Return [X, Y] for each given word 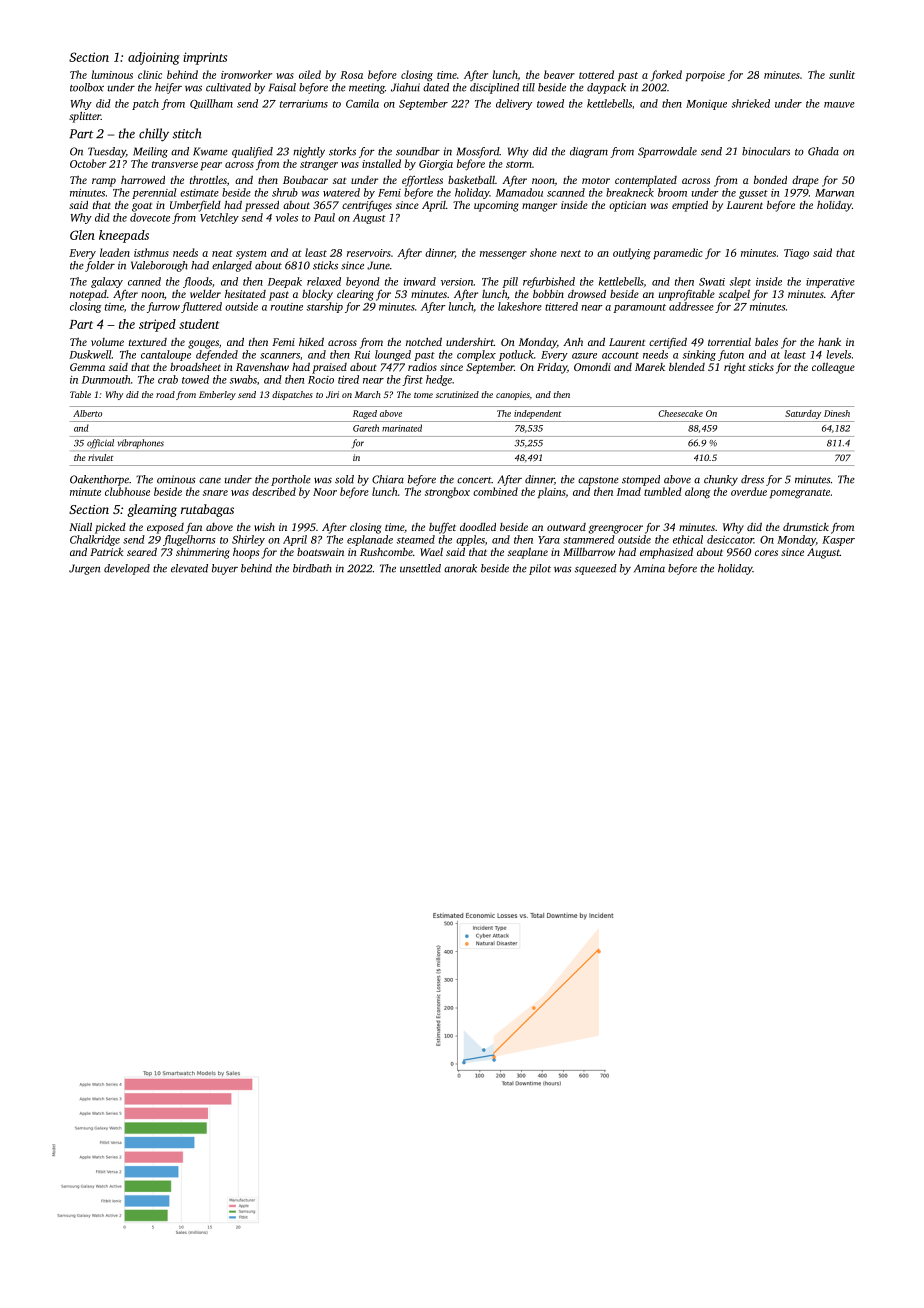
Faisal [282, 87]
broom [672, 192]
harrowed [143, 180]
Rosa [351, 75]
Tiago [796, 254]
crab [168, 379]
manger [539, 207]
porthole [291, 480]
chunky [721, 480]
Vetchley [219, 218]
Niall [80, 527]
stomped [641, 480]
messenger [503, 255]
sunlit [842, 74]
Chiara [388, 479]
